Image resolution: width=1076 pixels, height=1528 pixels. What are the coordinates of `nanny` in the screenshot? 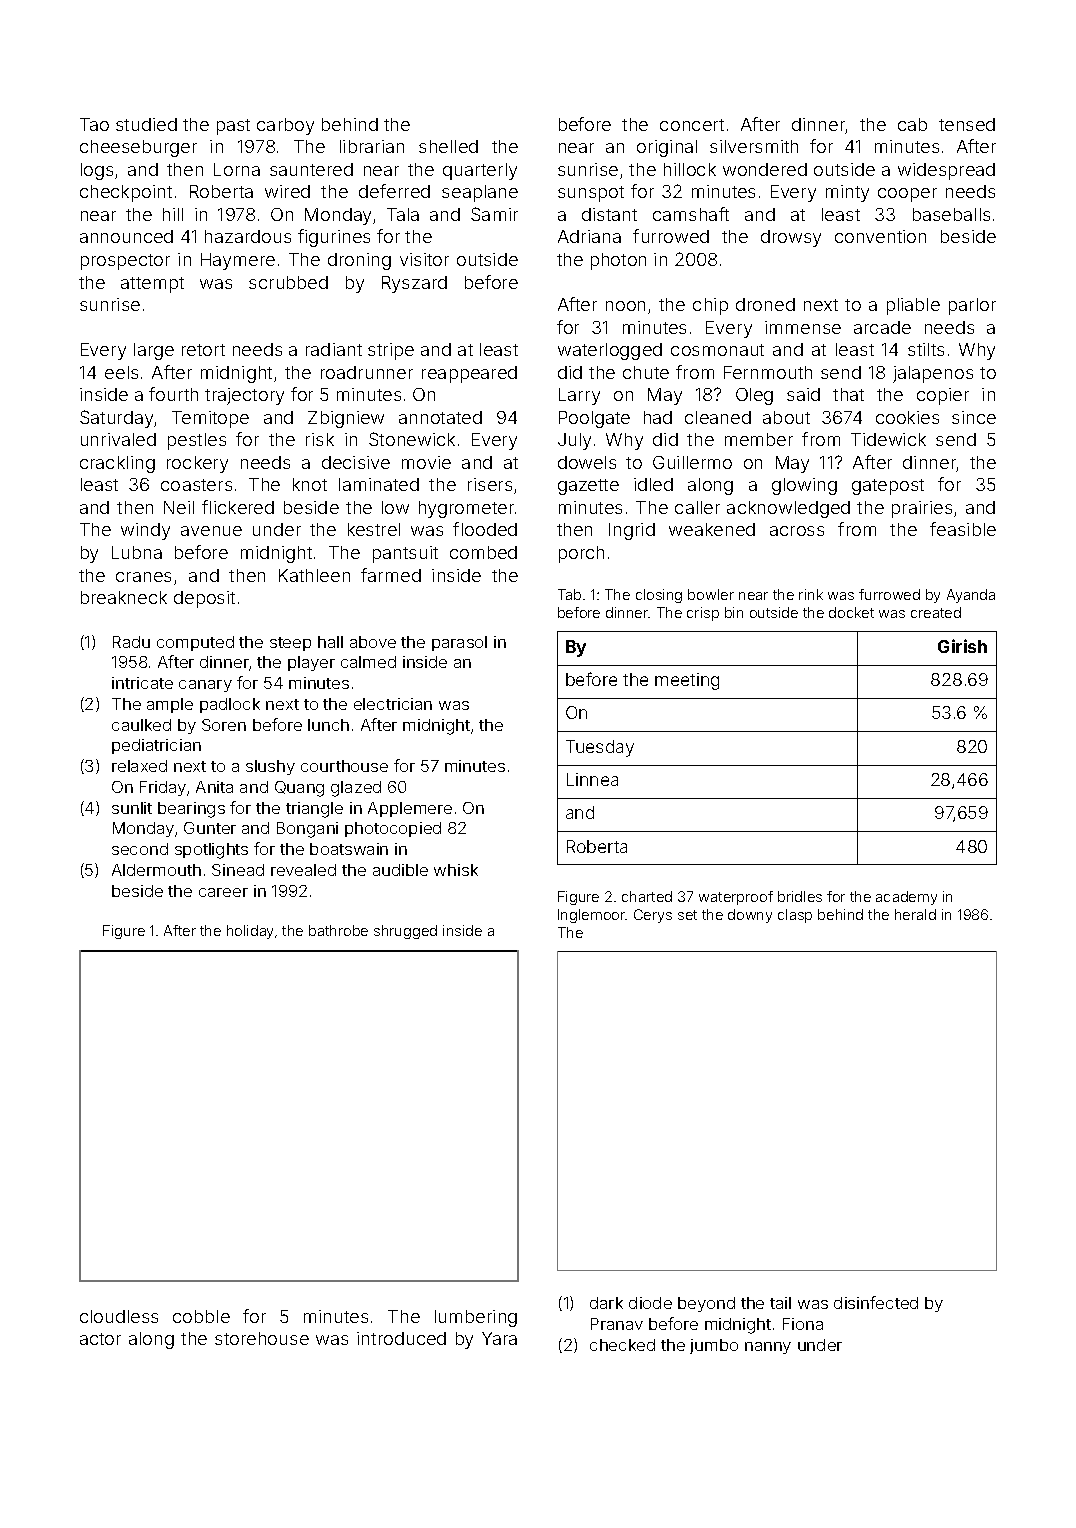 It's located at (768, 1348).
